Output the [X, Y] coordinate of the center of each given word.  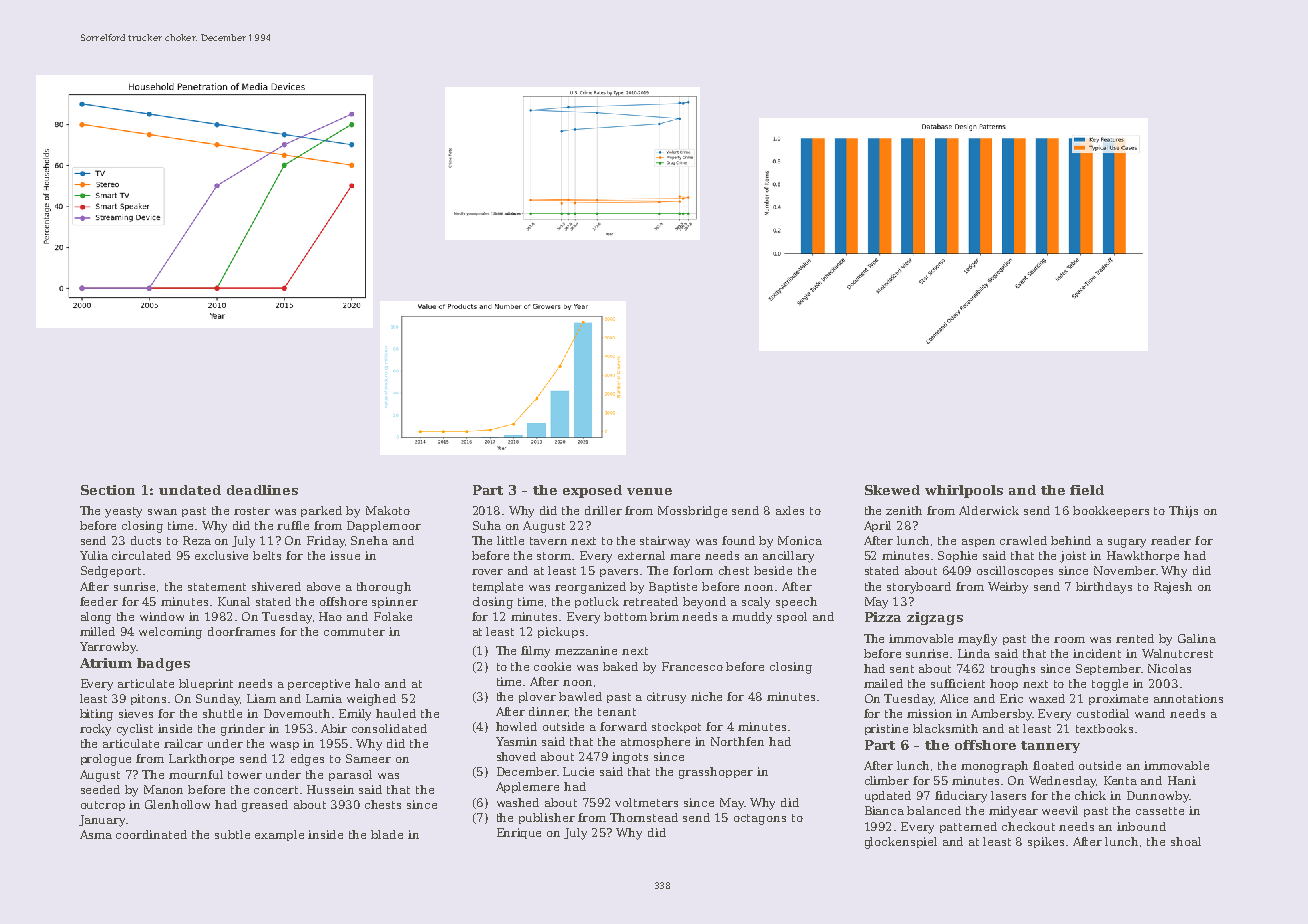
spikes [1046, 842]
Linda [974, 653]
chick [1090, 795]
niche [706, 696]
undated [190, 490]
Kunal [234, 601]
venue [649, 491]
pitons [148, 699]
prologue [106, 760]
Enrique [519, 833]
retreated [650, 601]
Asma [96, 834]
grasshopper [716, 773]
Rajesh [1173, 588]
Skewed [892, 490]
